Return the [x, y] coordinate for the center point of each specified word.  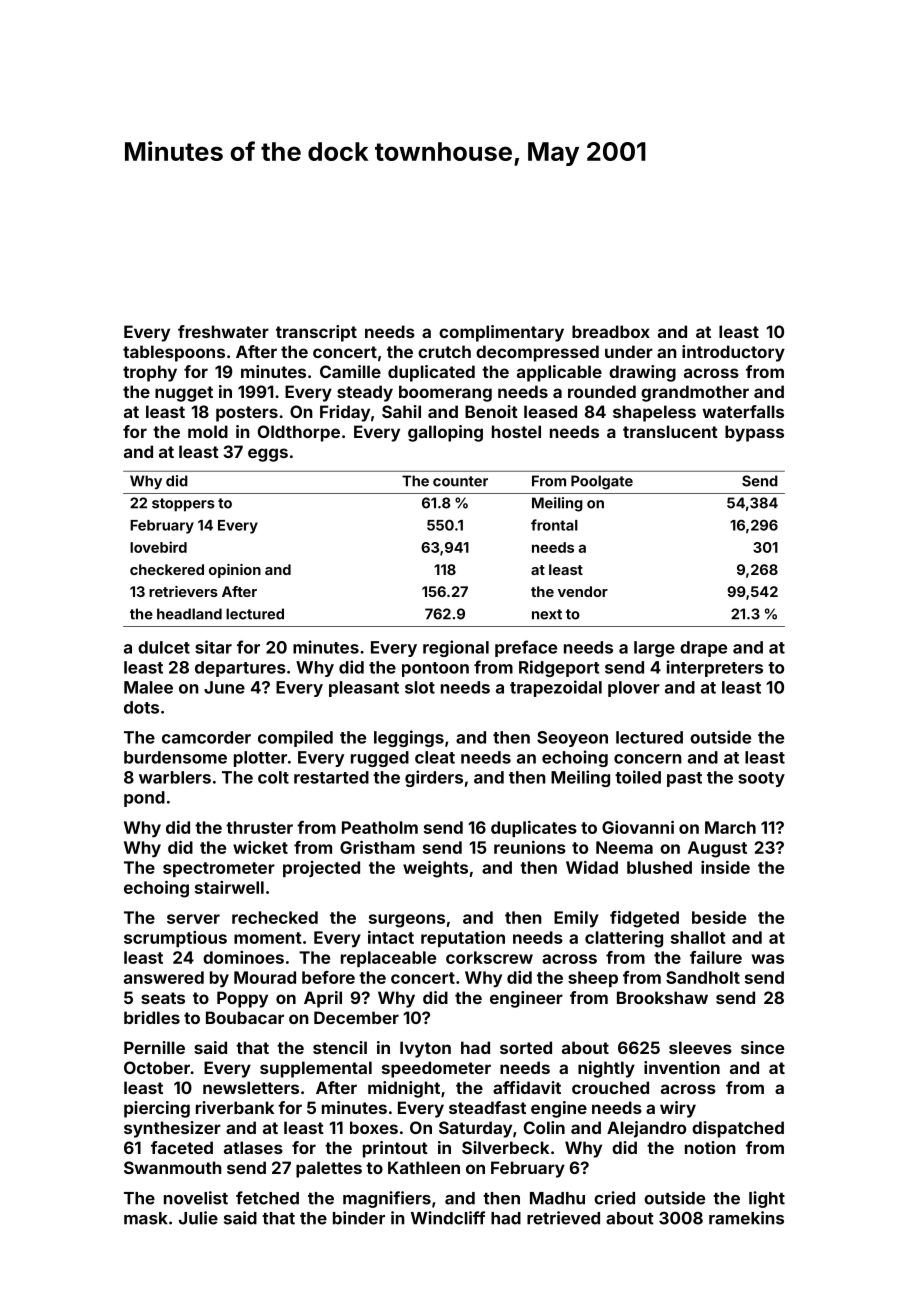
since [762, 1047]
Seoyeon [572, 739]
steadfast [487, 1107]
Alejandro [646, 1129]
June [224, 687]
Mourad [265, 977]
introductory [733, 353]
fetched [267, 1198]
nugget [184, 394]
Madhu [557, 1198]
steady [365, 393]
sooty [761, 779]
